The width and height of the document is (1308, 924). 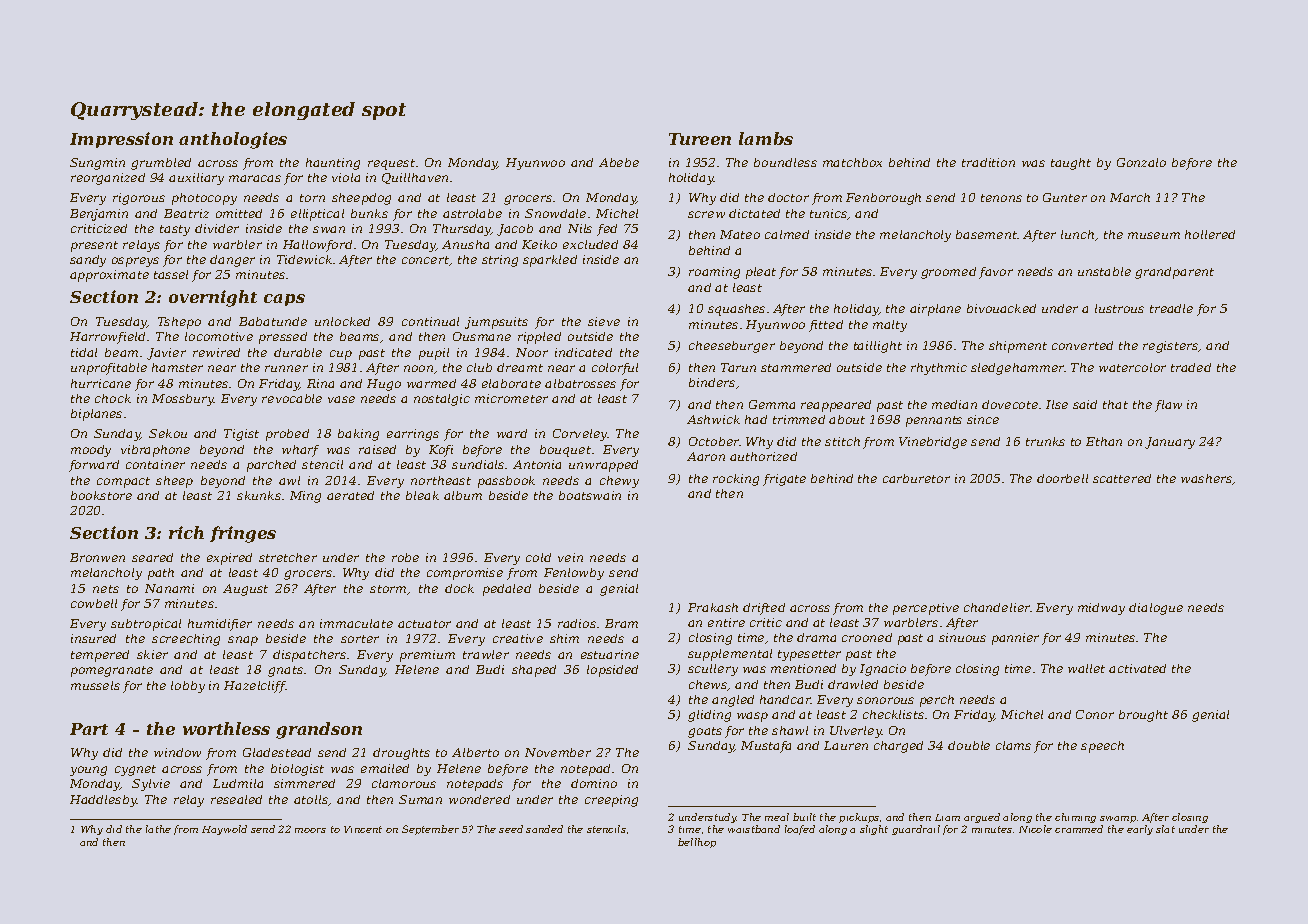 I want to click on Haywold, so click(x=224, y=830).
